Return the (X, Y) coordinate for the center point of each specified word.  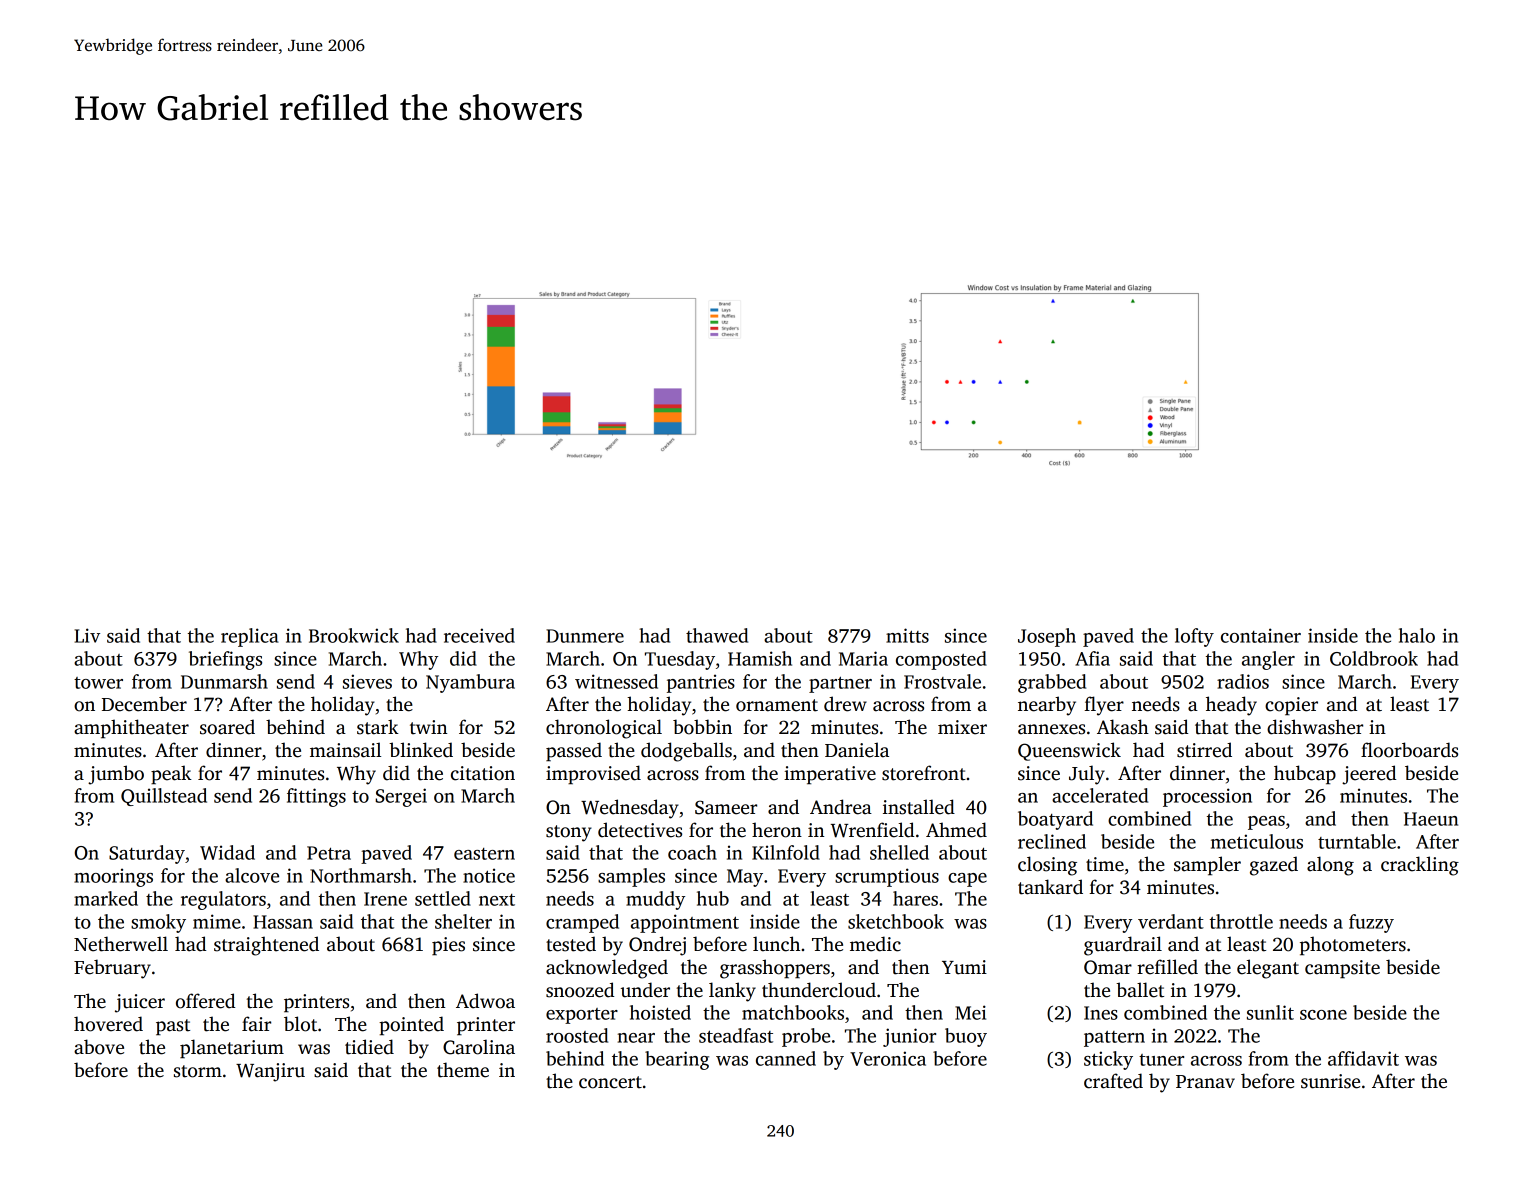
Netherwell (121, 944)
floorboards (1409, 750)
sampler (1207, 866)
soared (227, 727)
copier (1291, 706)
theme (463, 1070)
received (479, 635)
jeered (1369, 775)
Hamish (760, 658)
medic (875, 944)
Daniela (857, 750)
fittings (316, 797)
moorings (113, 877)
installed (919, 807)
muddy (655, 900)
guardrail (1123, 946)
